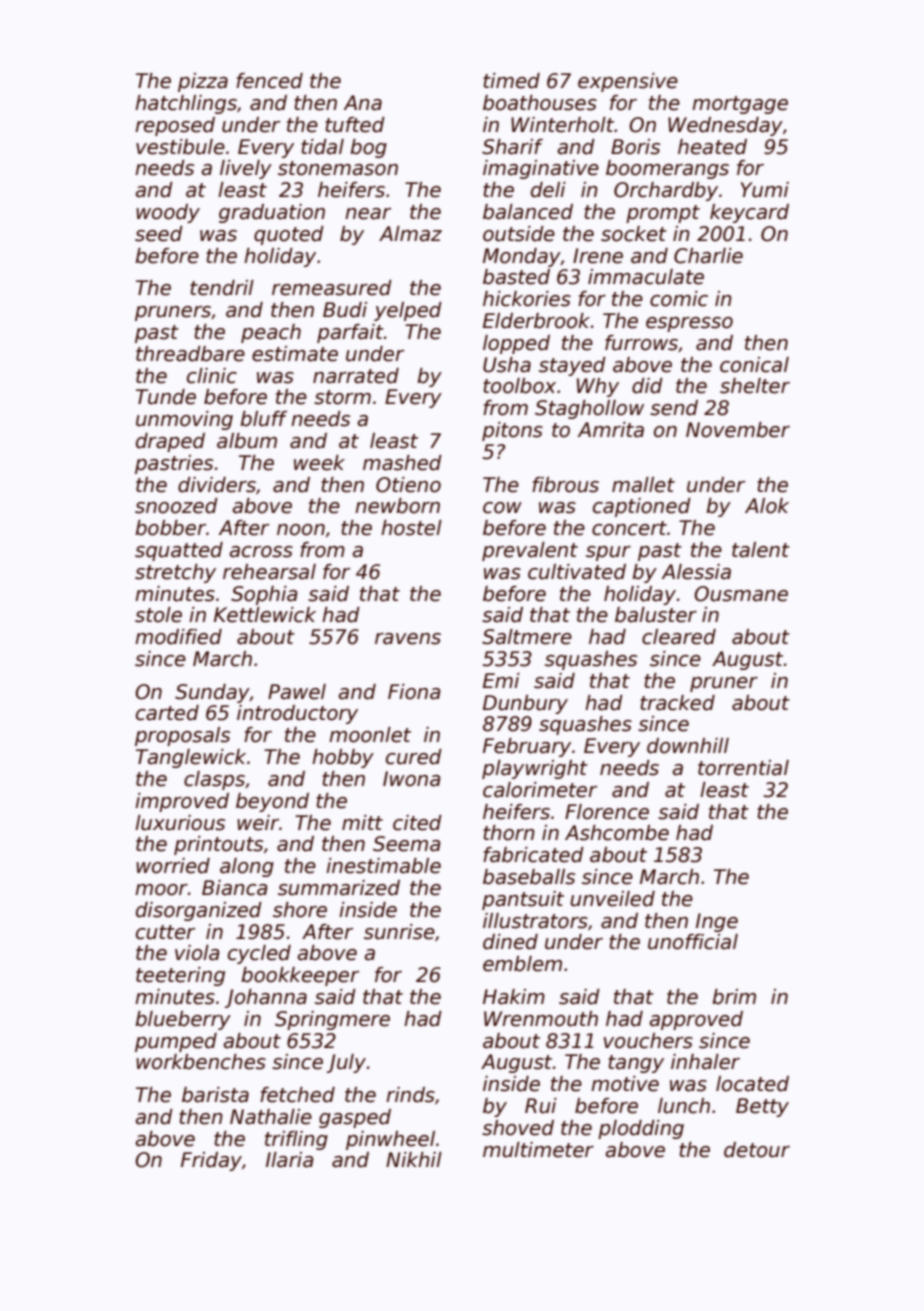  What do you see at coordinates (301, 530) in the document?
I see `noon` at bounding box center [301, 530].
